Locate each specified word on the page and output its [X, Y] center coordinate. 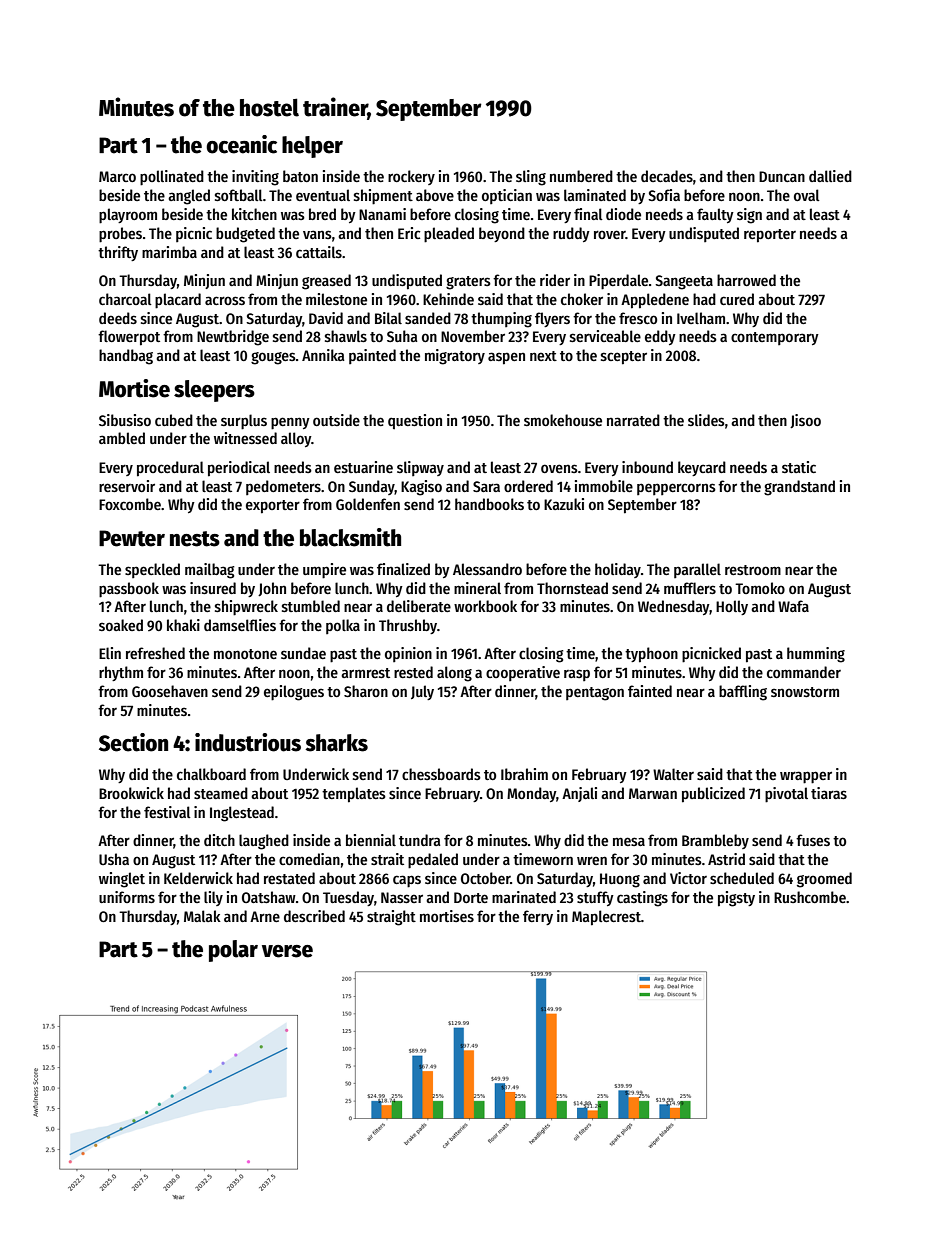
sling [531, 178]
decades [667, 176]
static [799, 467]
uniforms [127, 897]
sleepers [214, 391]
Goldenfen [368, 504]
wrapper [806, 777]
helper [312, 147]
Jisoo [805, 421]
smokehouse [563, 420]
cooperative [523, 673]
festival [167, 812]
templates [354, 795]
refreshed [155, 653]
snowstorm [805, 692]
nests [195, 539]
